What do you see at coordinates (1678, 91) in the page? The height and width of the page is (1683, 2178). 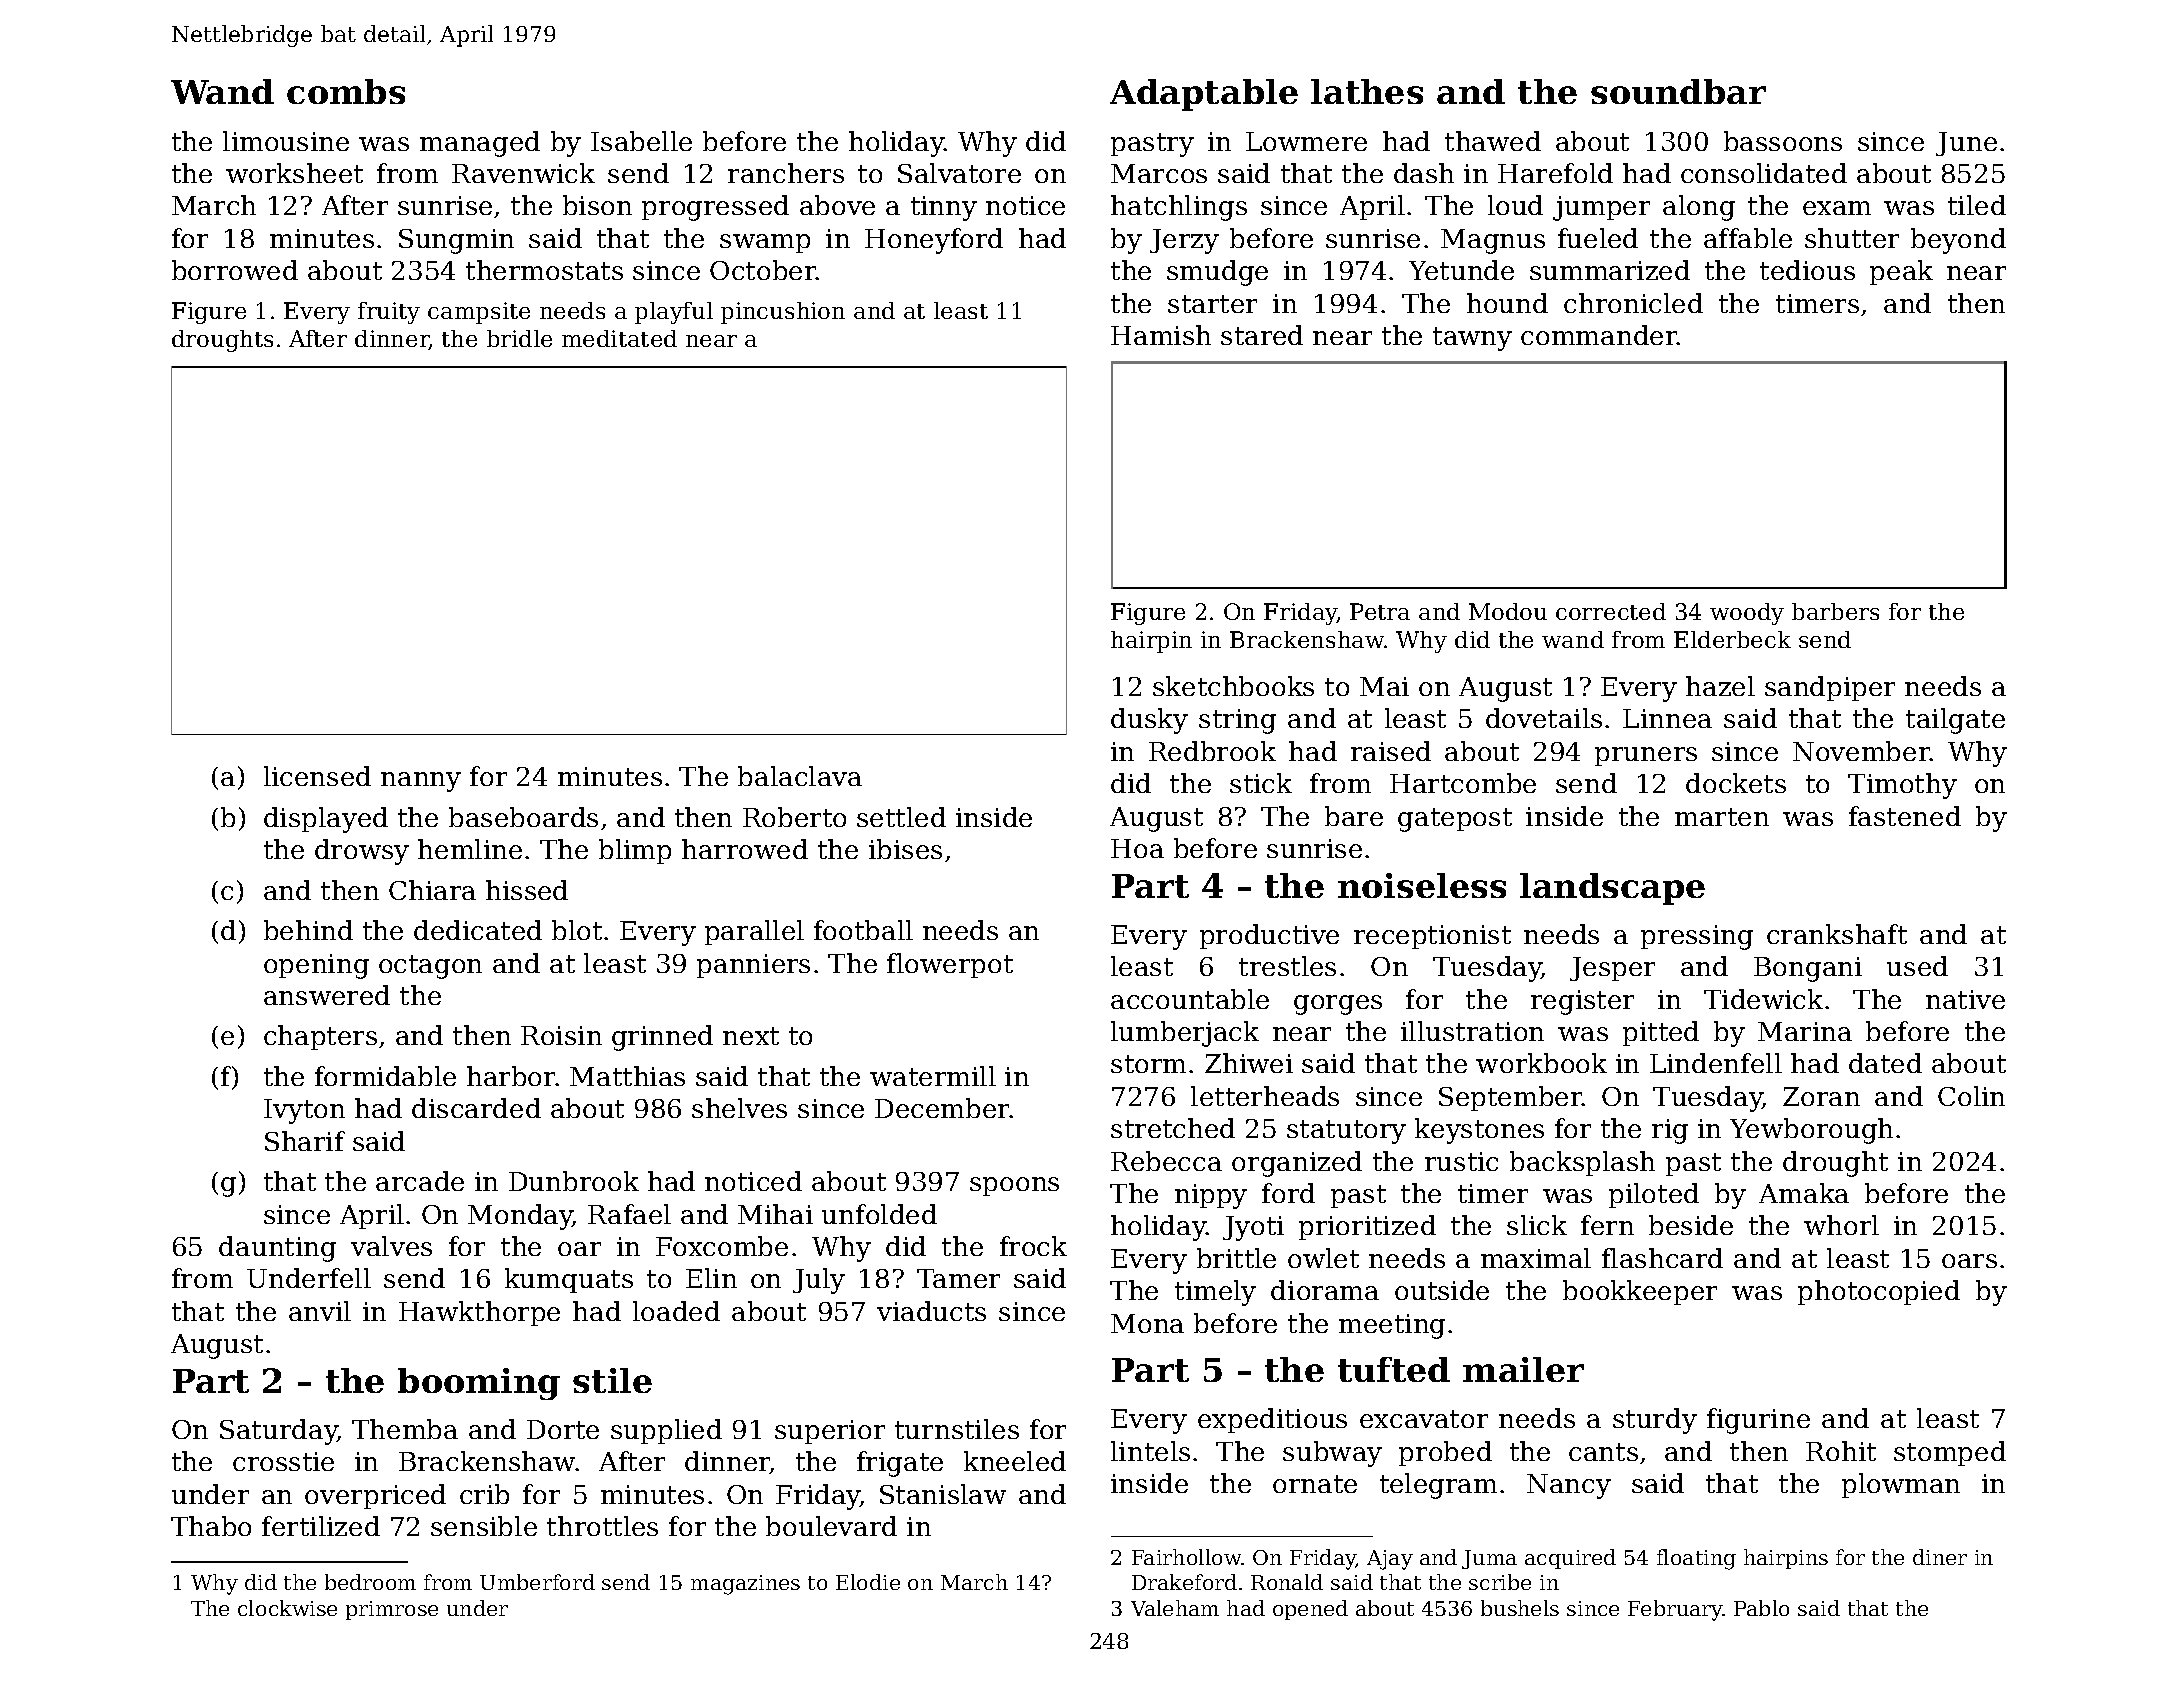 I see `soundbar` at bounding box center [1678, 91].
